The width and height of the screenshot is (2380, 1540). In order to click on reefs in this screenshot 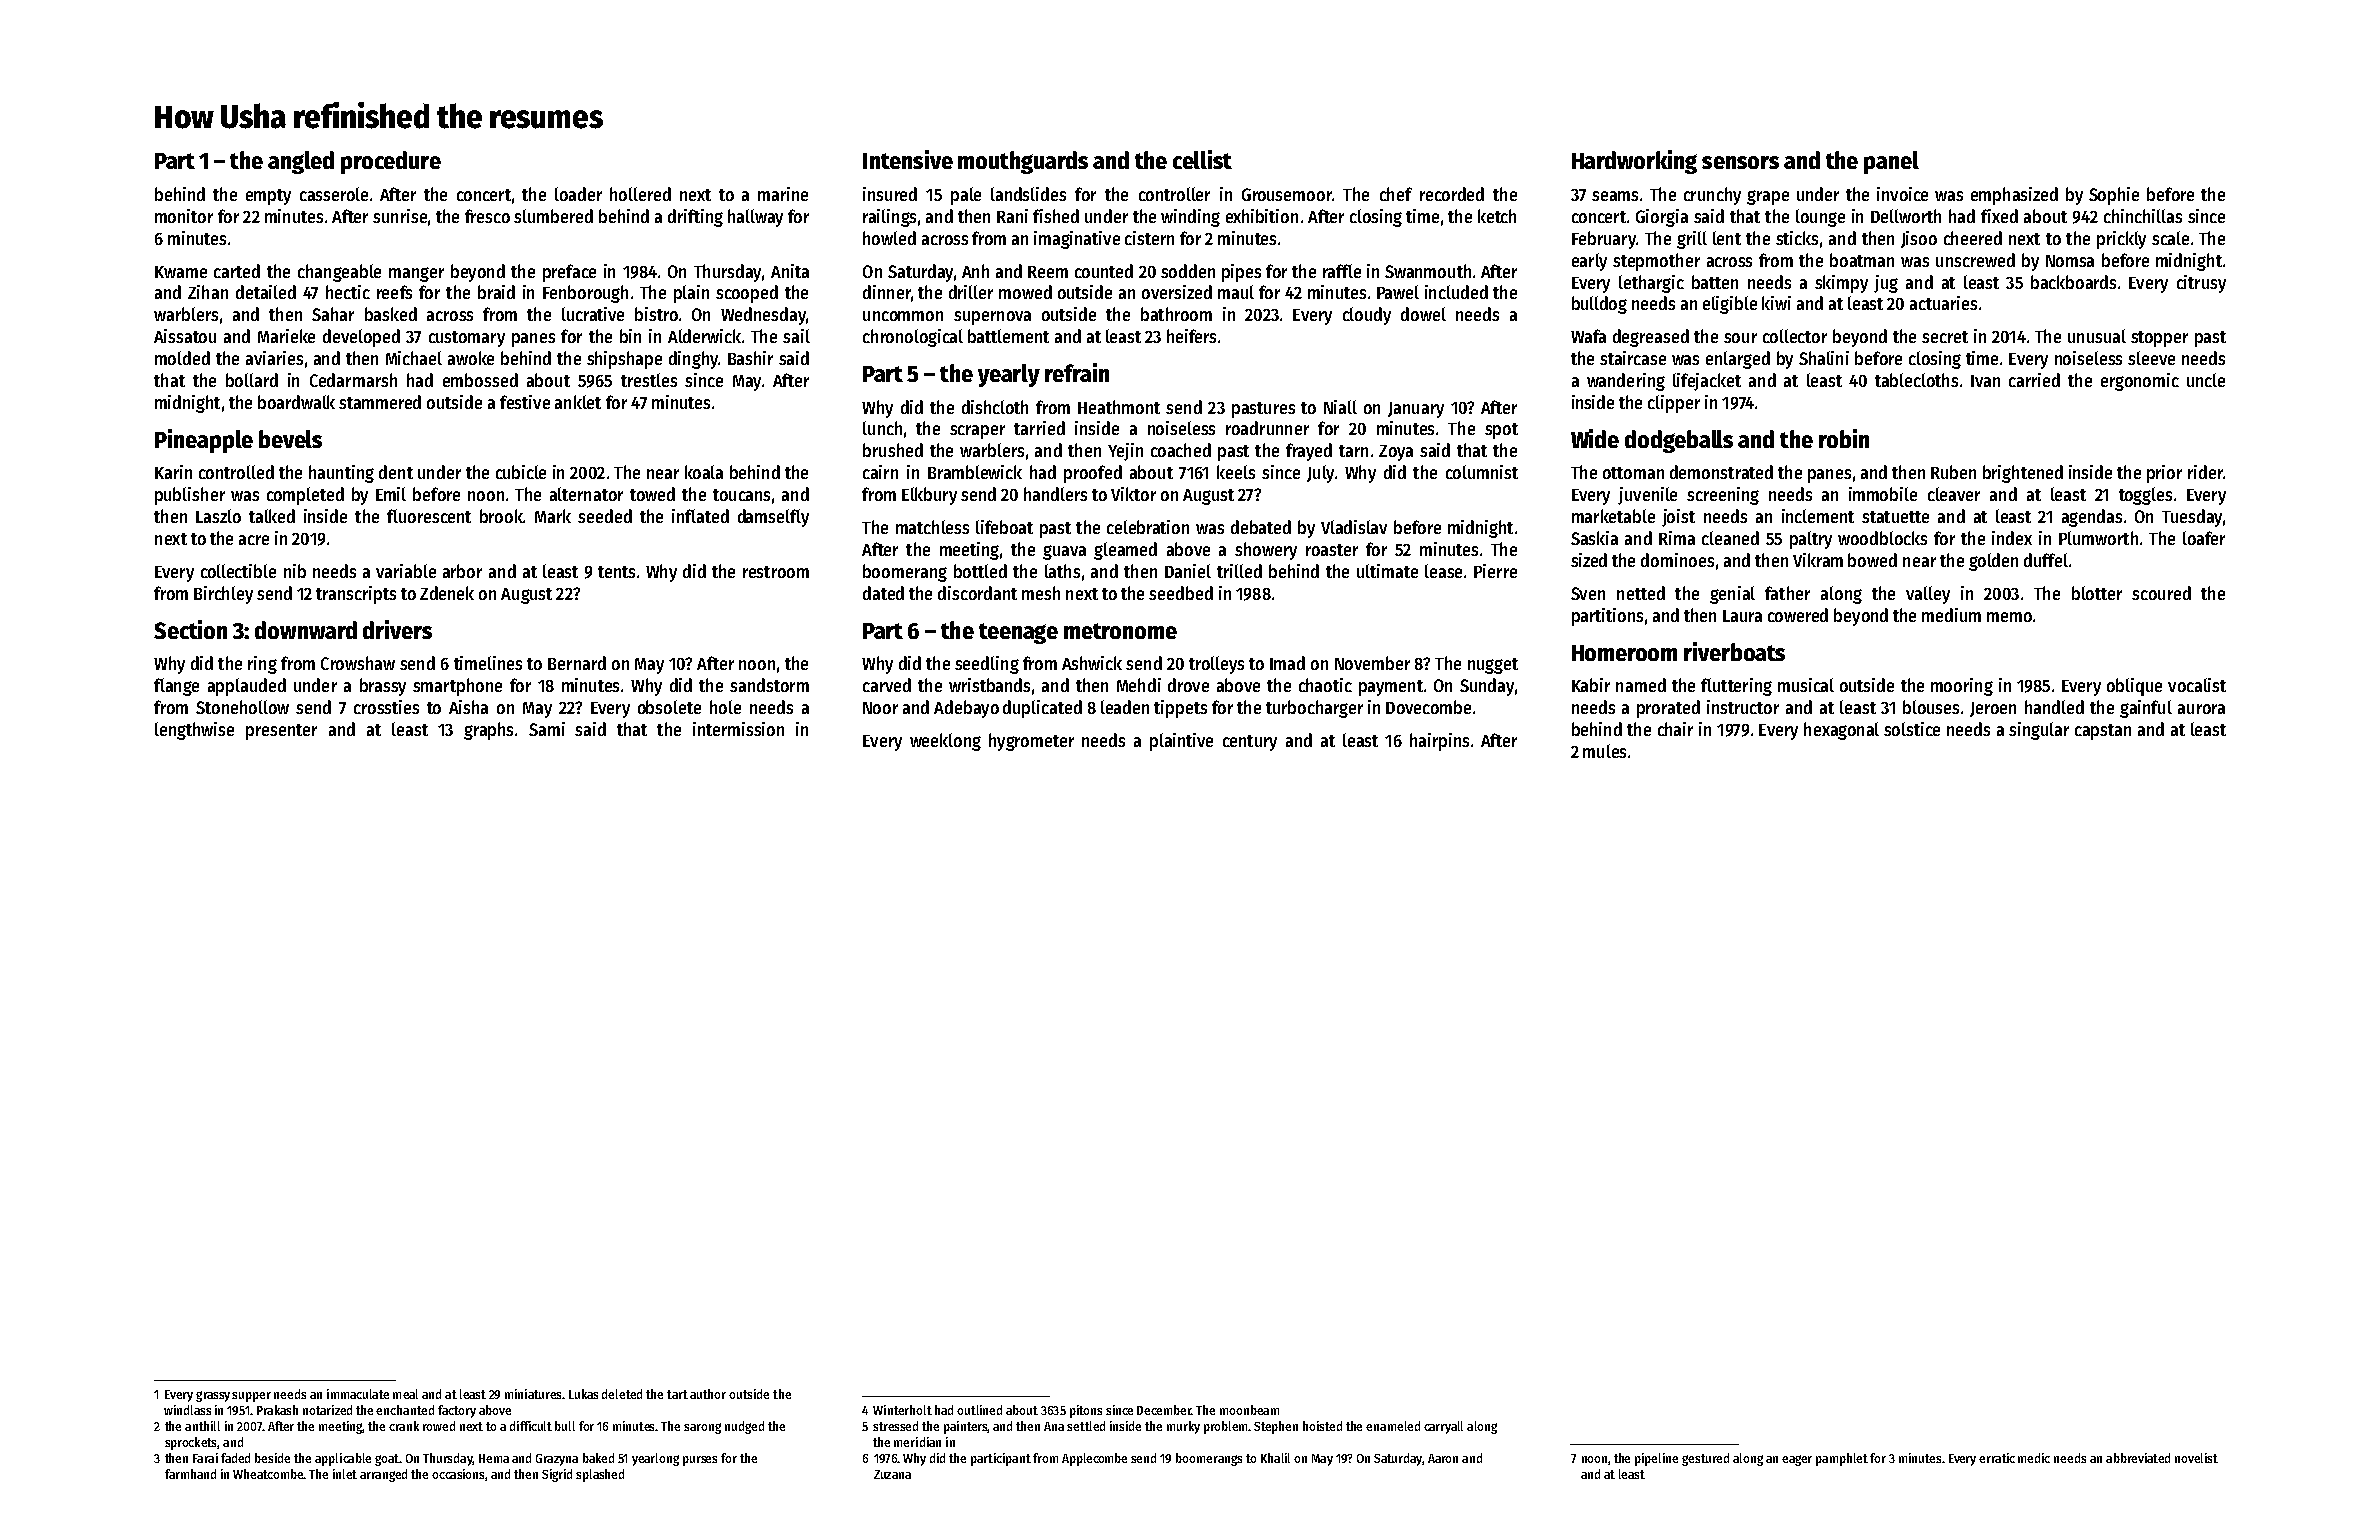, I will do `click(394, 292)`.
